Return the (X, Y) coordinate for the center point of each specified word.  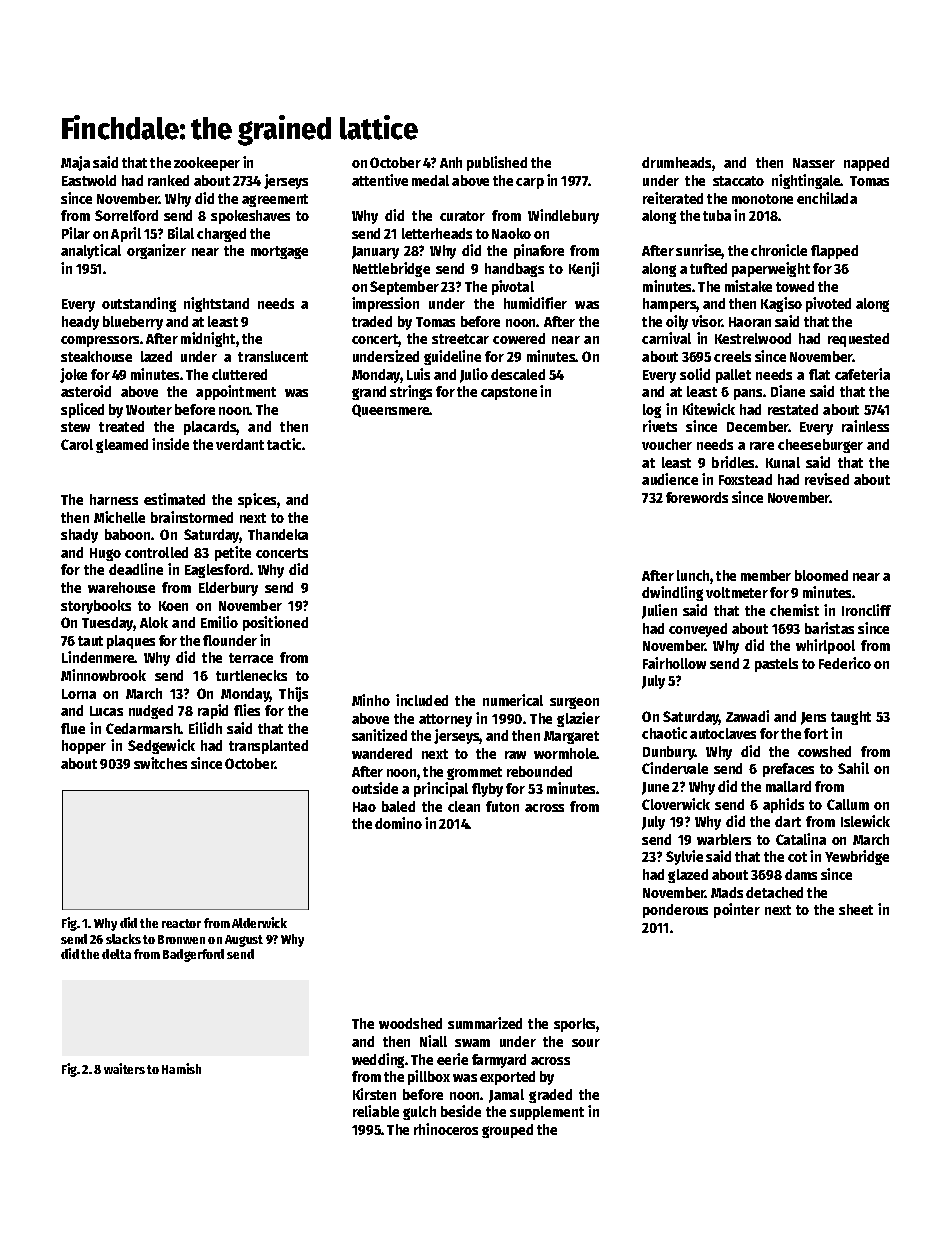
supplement (547, 1113)
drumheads (676, 162)
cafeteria (862, 374)
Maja (75, 163)
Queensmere (391, 410)
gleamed (122, 446)
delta (116, 954)
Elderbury (228, 589)
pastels (776, 665)
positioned (275, 623)
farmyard (499, 1061)
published (497, 163)
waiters (124, 1068)
